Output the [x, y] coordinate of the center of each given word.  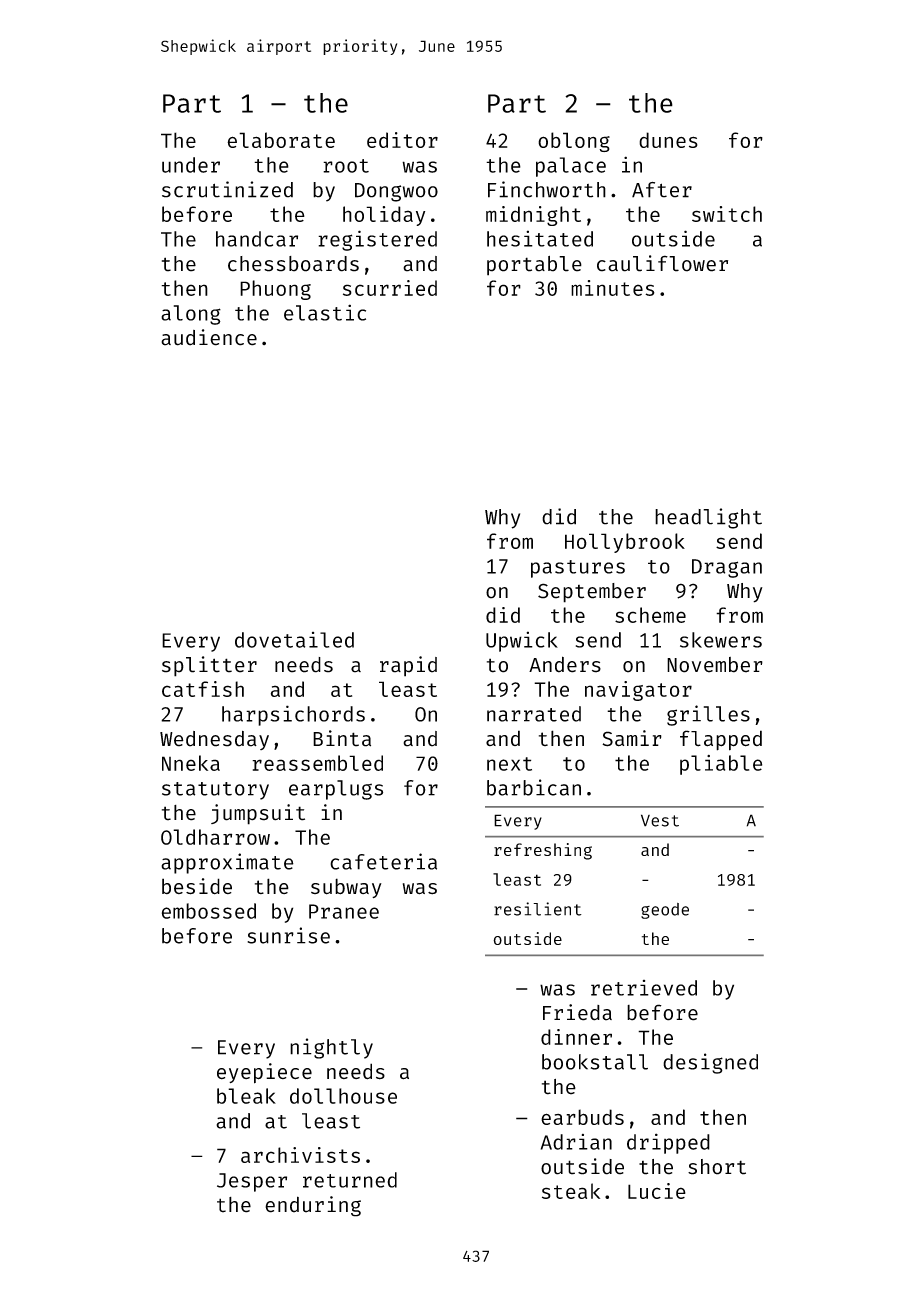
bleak [246, 1096]
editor [402, 140]
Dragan [727, 568]
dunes [668, 140]
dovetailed [294, 640]
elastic [325, 312]
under [191, 165]
